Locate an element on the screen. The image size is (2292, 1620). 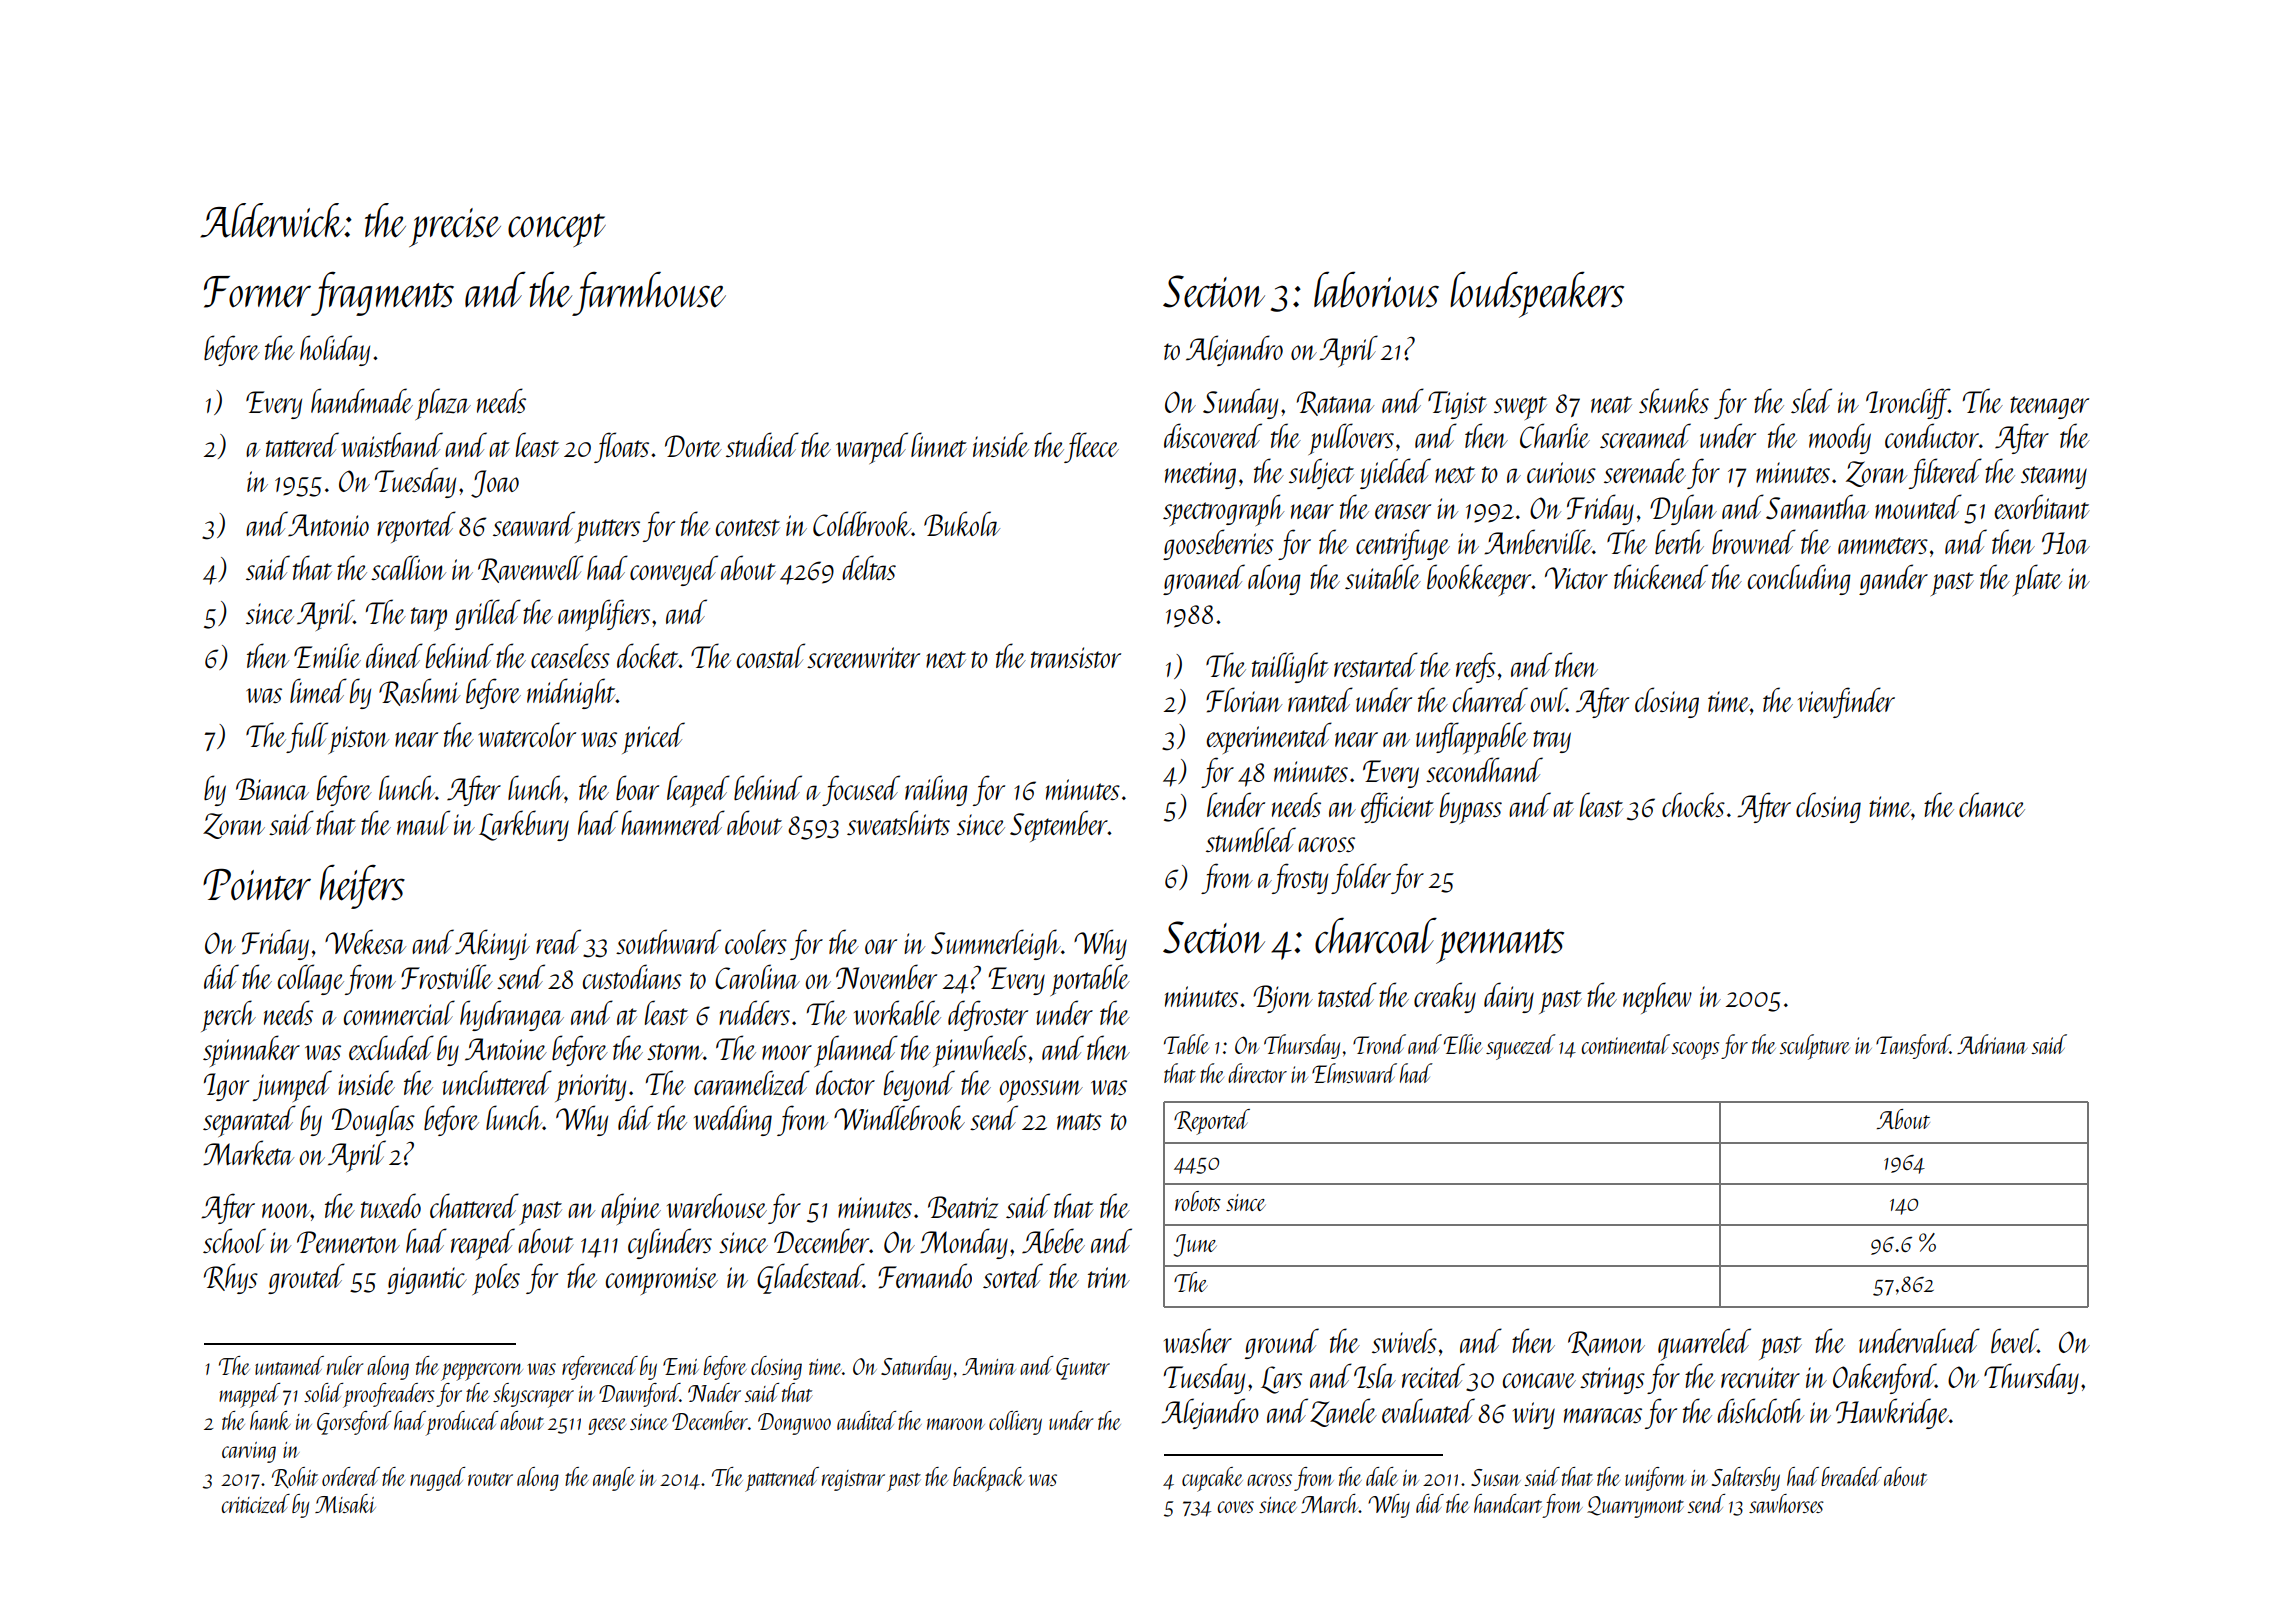
registrar is located at coordinates (853, 1480).
